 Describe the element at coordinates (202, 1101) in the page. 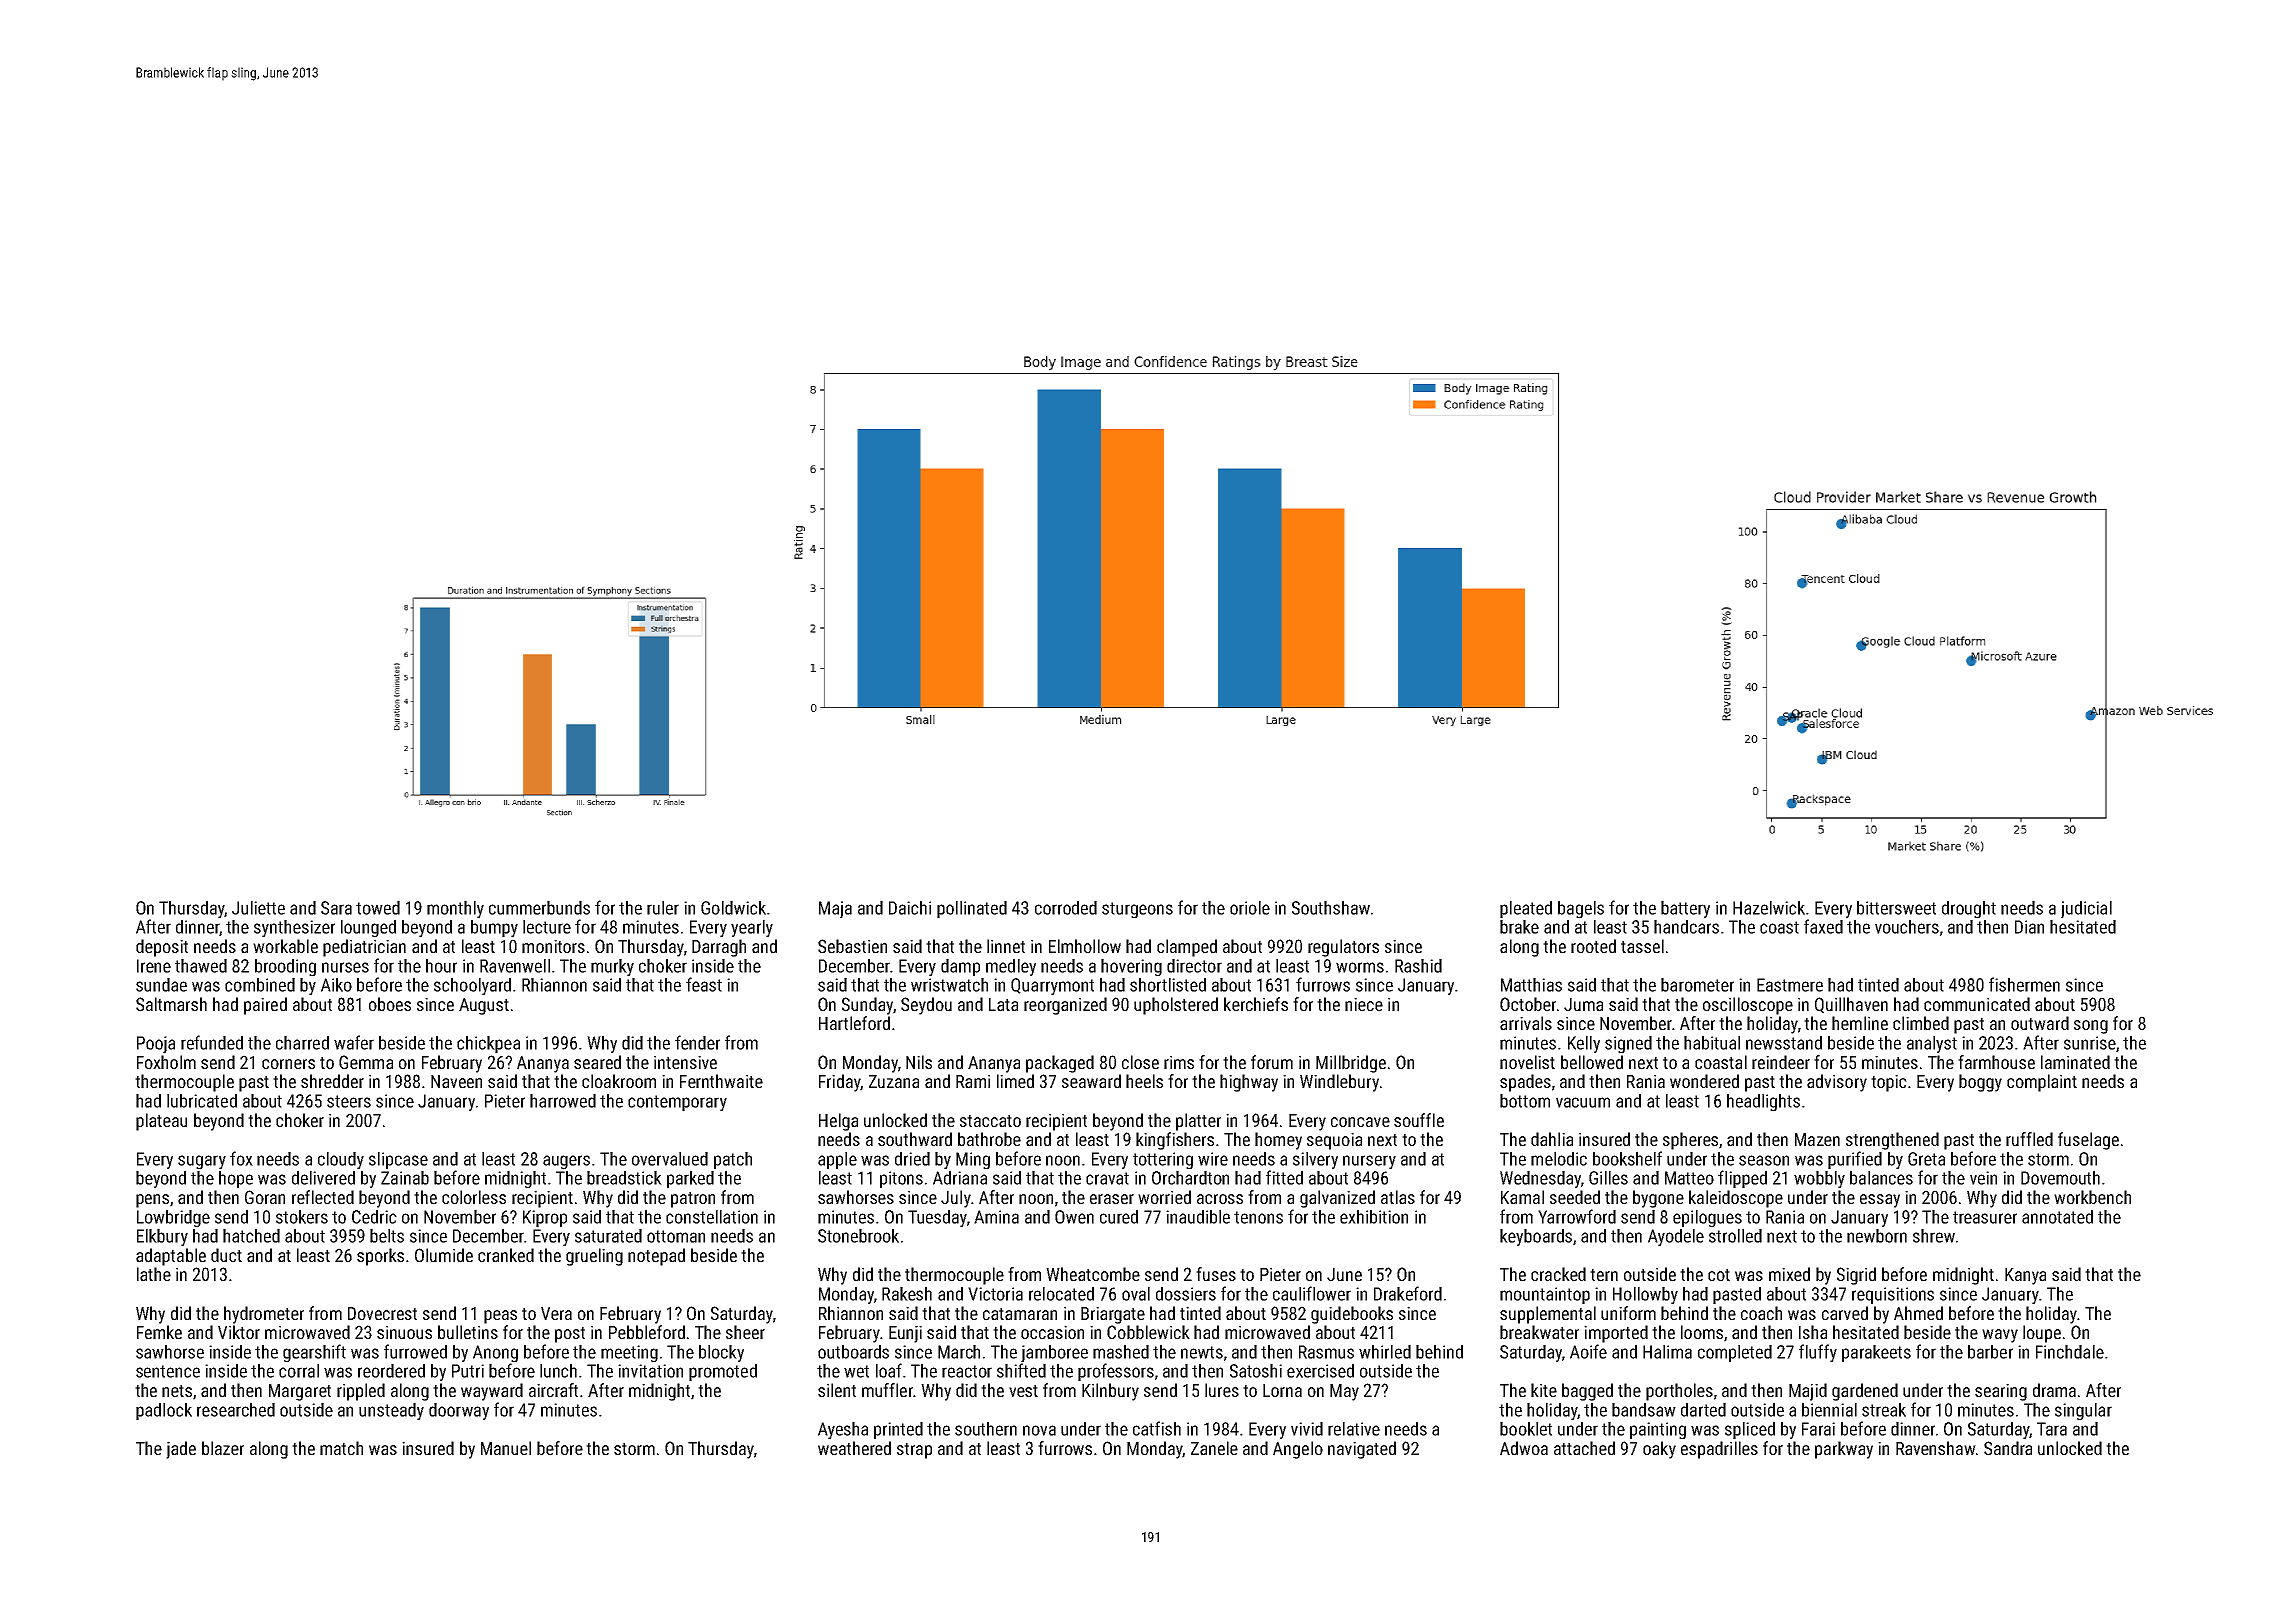

I see `lubricated` at that location.
